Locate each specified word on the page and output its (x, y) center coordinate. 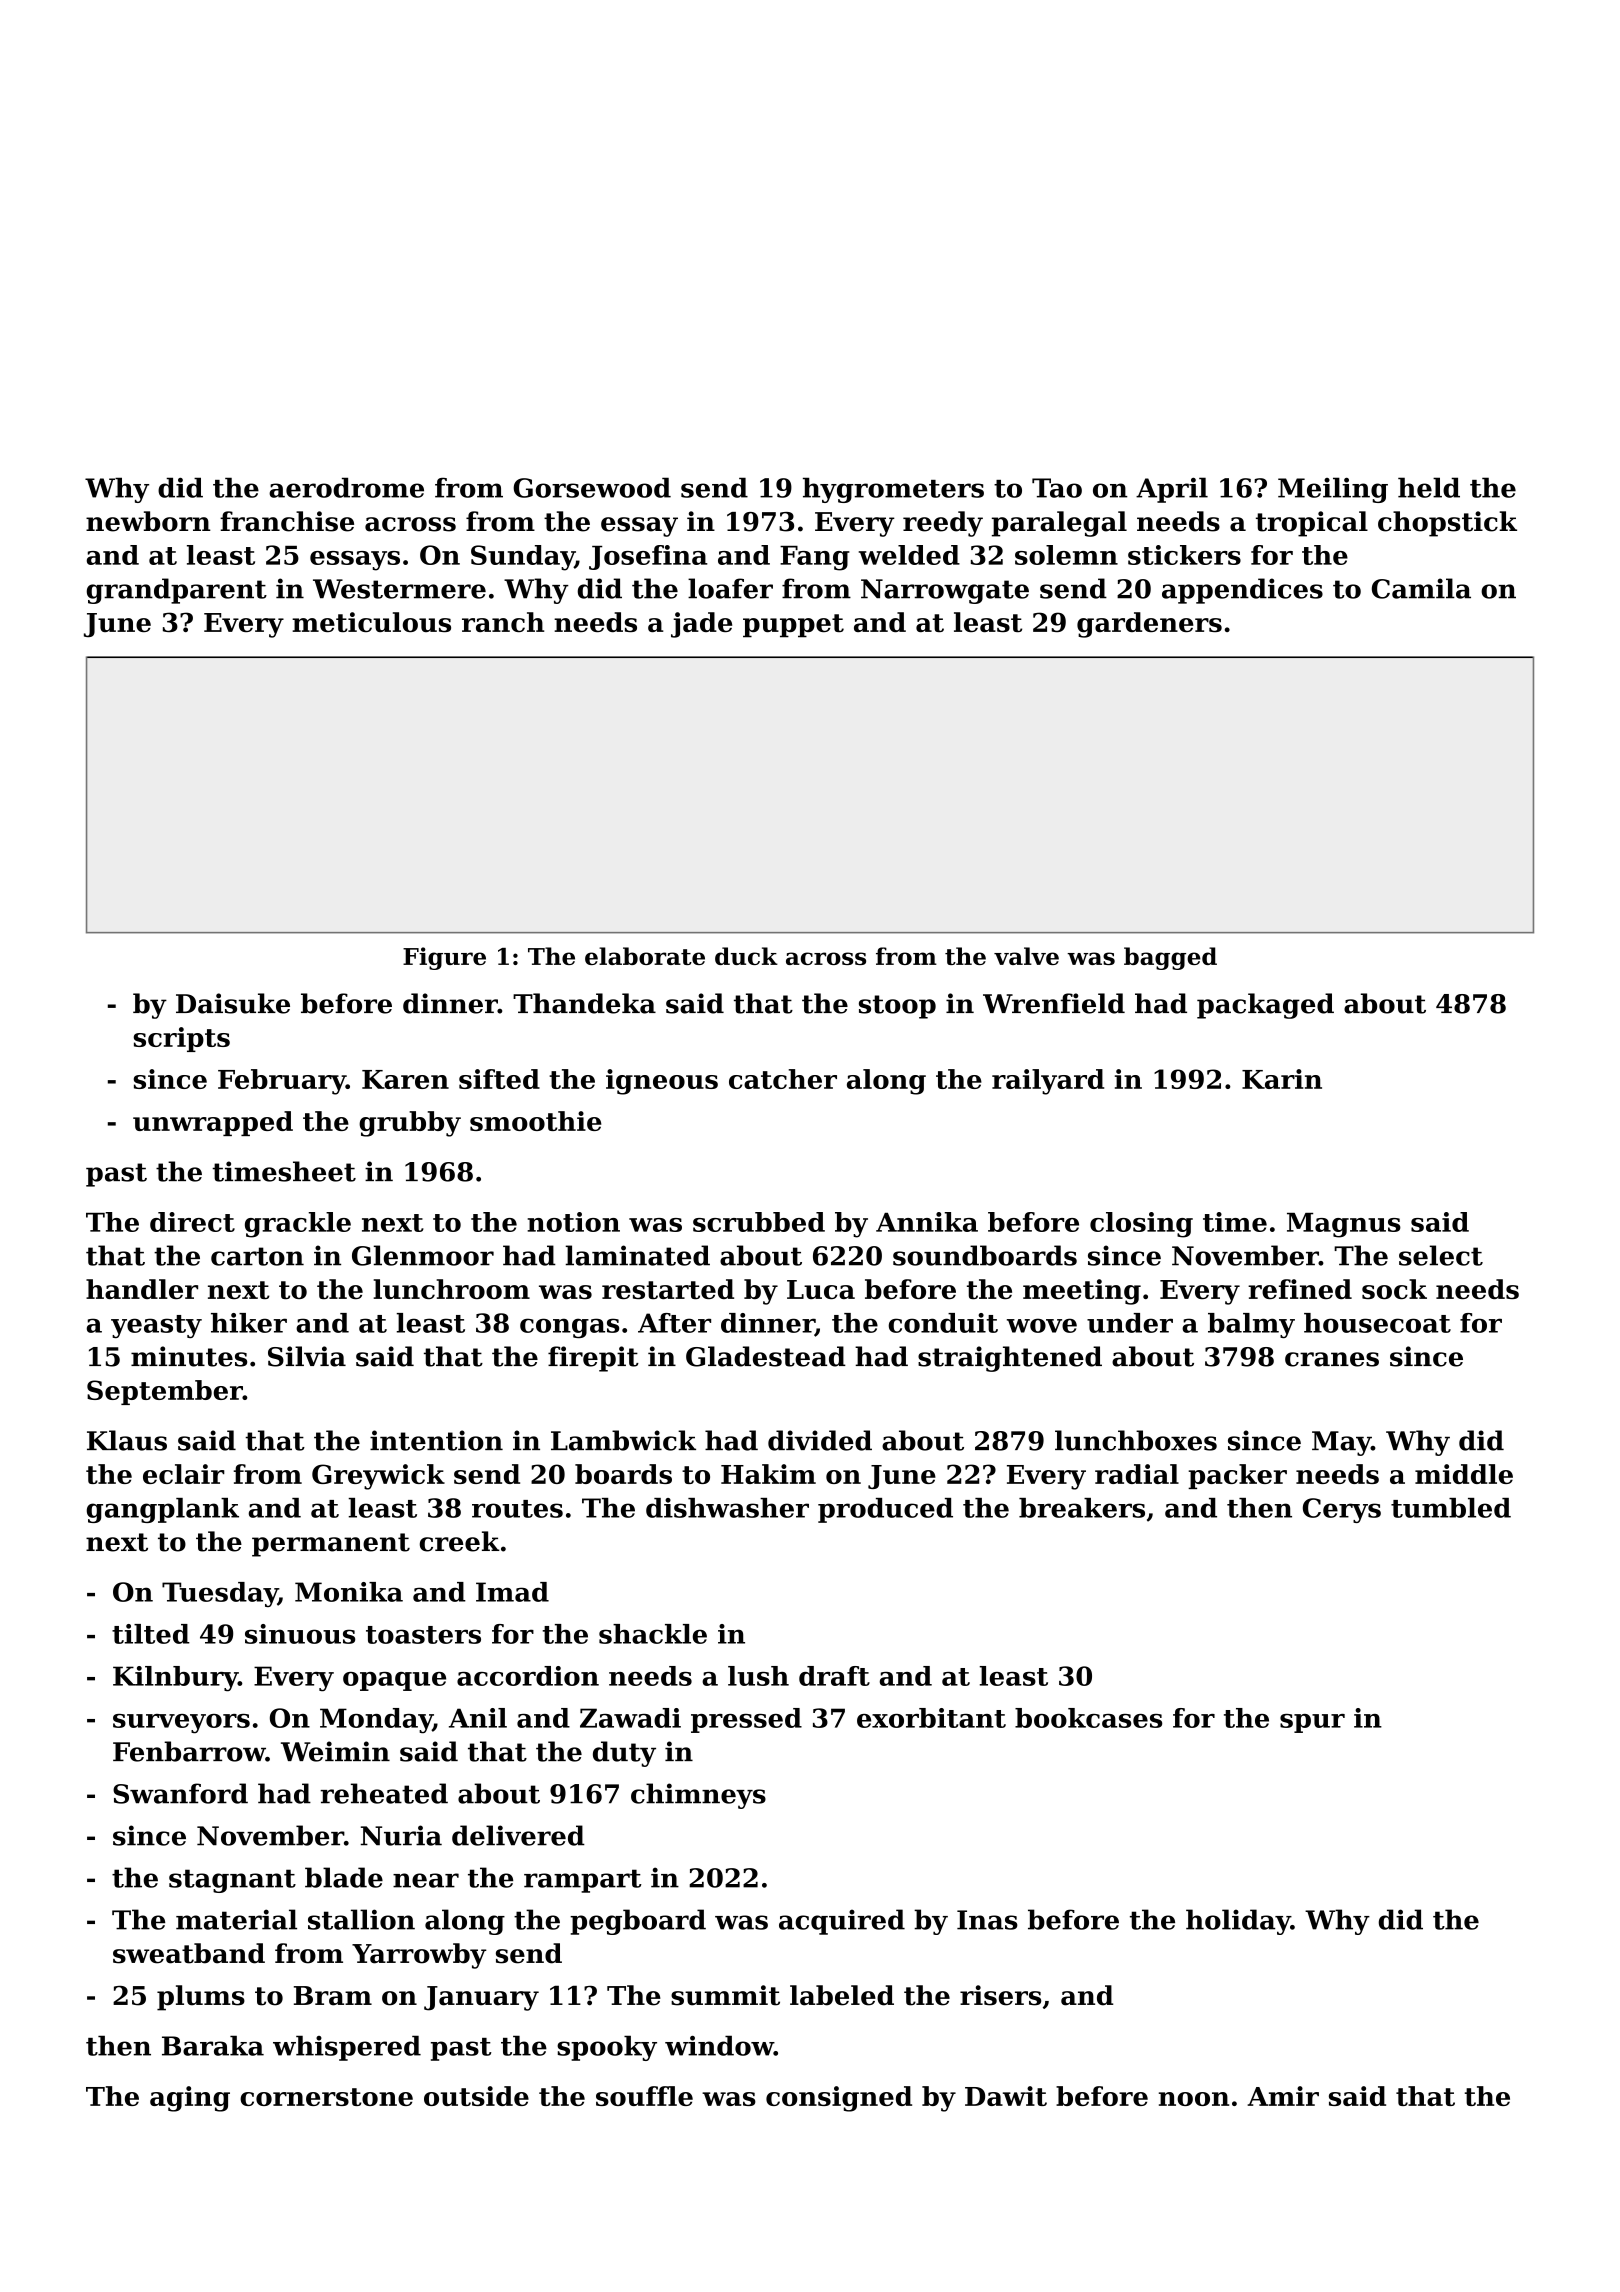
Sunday (523, 558)
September (165, 1392)
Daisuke (233, 1003)
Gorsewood (592, 487)
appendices (1242, 591)
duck (746, 956)
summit (725, 1995)
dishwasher (727, 1508)
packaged (1265, 1006)
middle (1464, 1474)
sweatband (189, 1953)
